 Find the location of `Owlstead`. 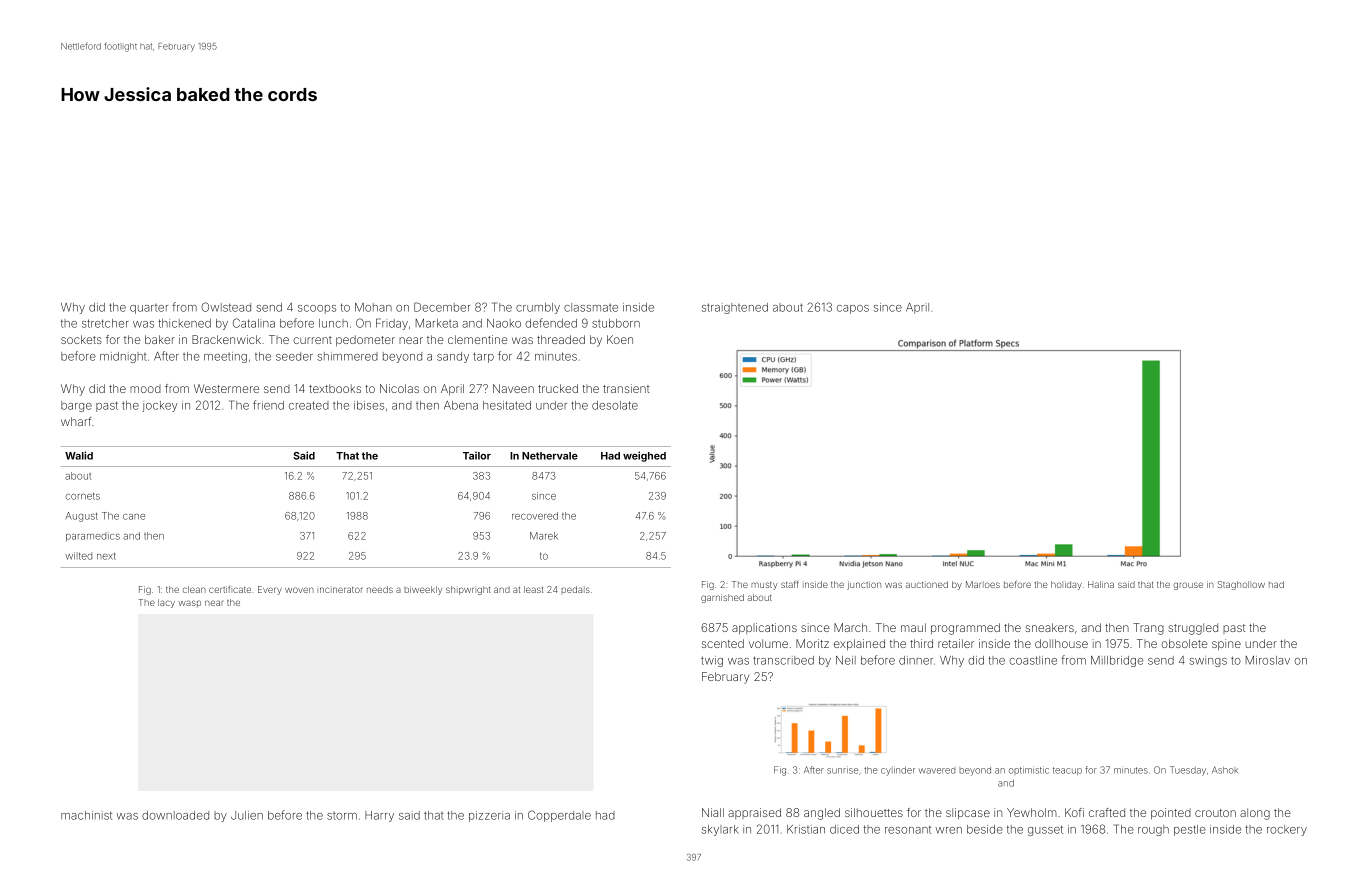

Owlstead is located at coordinates (226, 307).
